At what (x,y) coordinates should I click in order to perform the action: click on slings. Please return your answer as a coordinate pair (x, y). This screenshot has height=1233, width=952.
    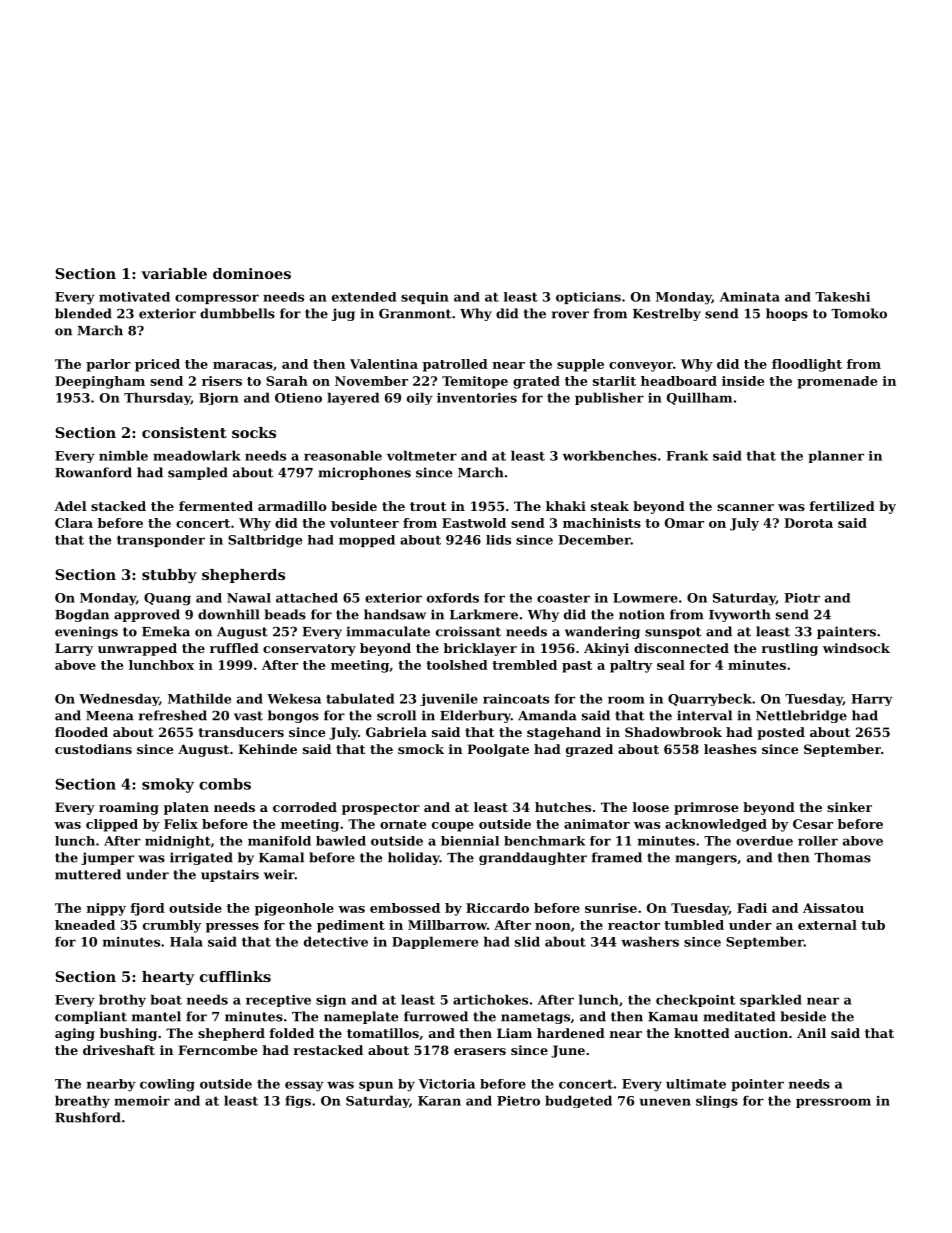
    Looking at the image, I should click on (717, 1101).
